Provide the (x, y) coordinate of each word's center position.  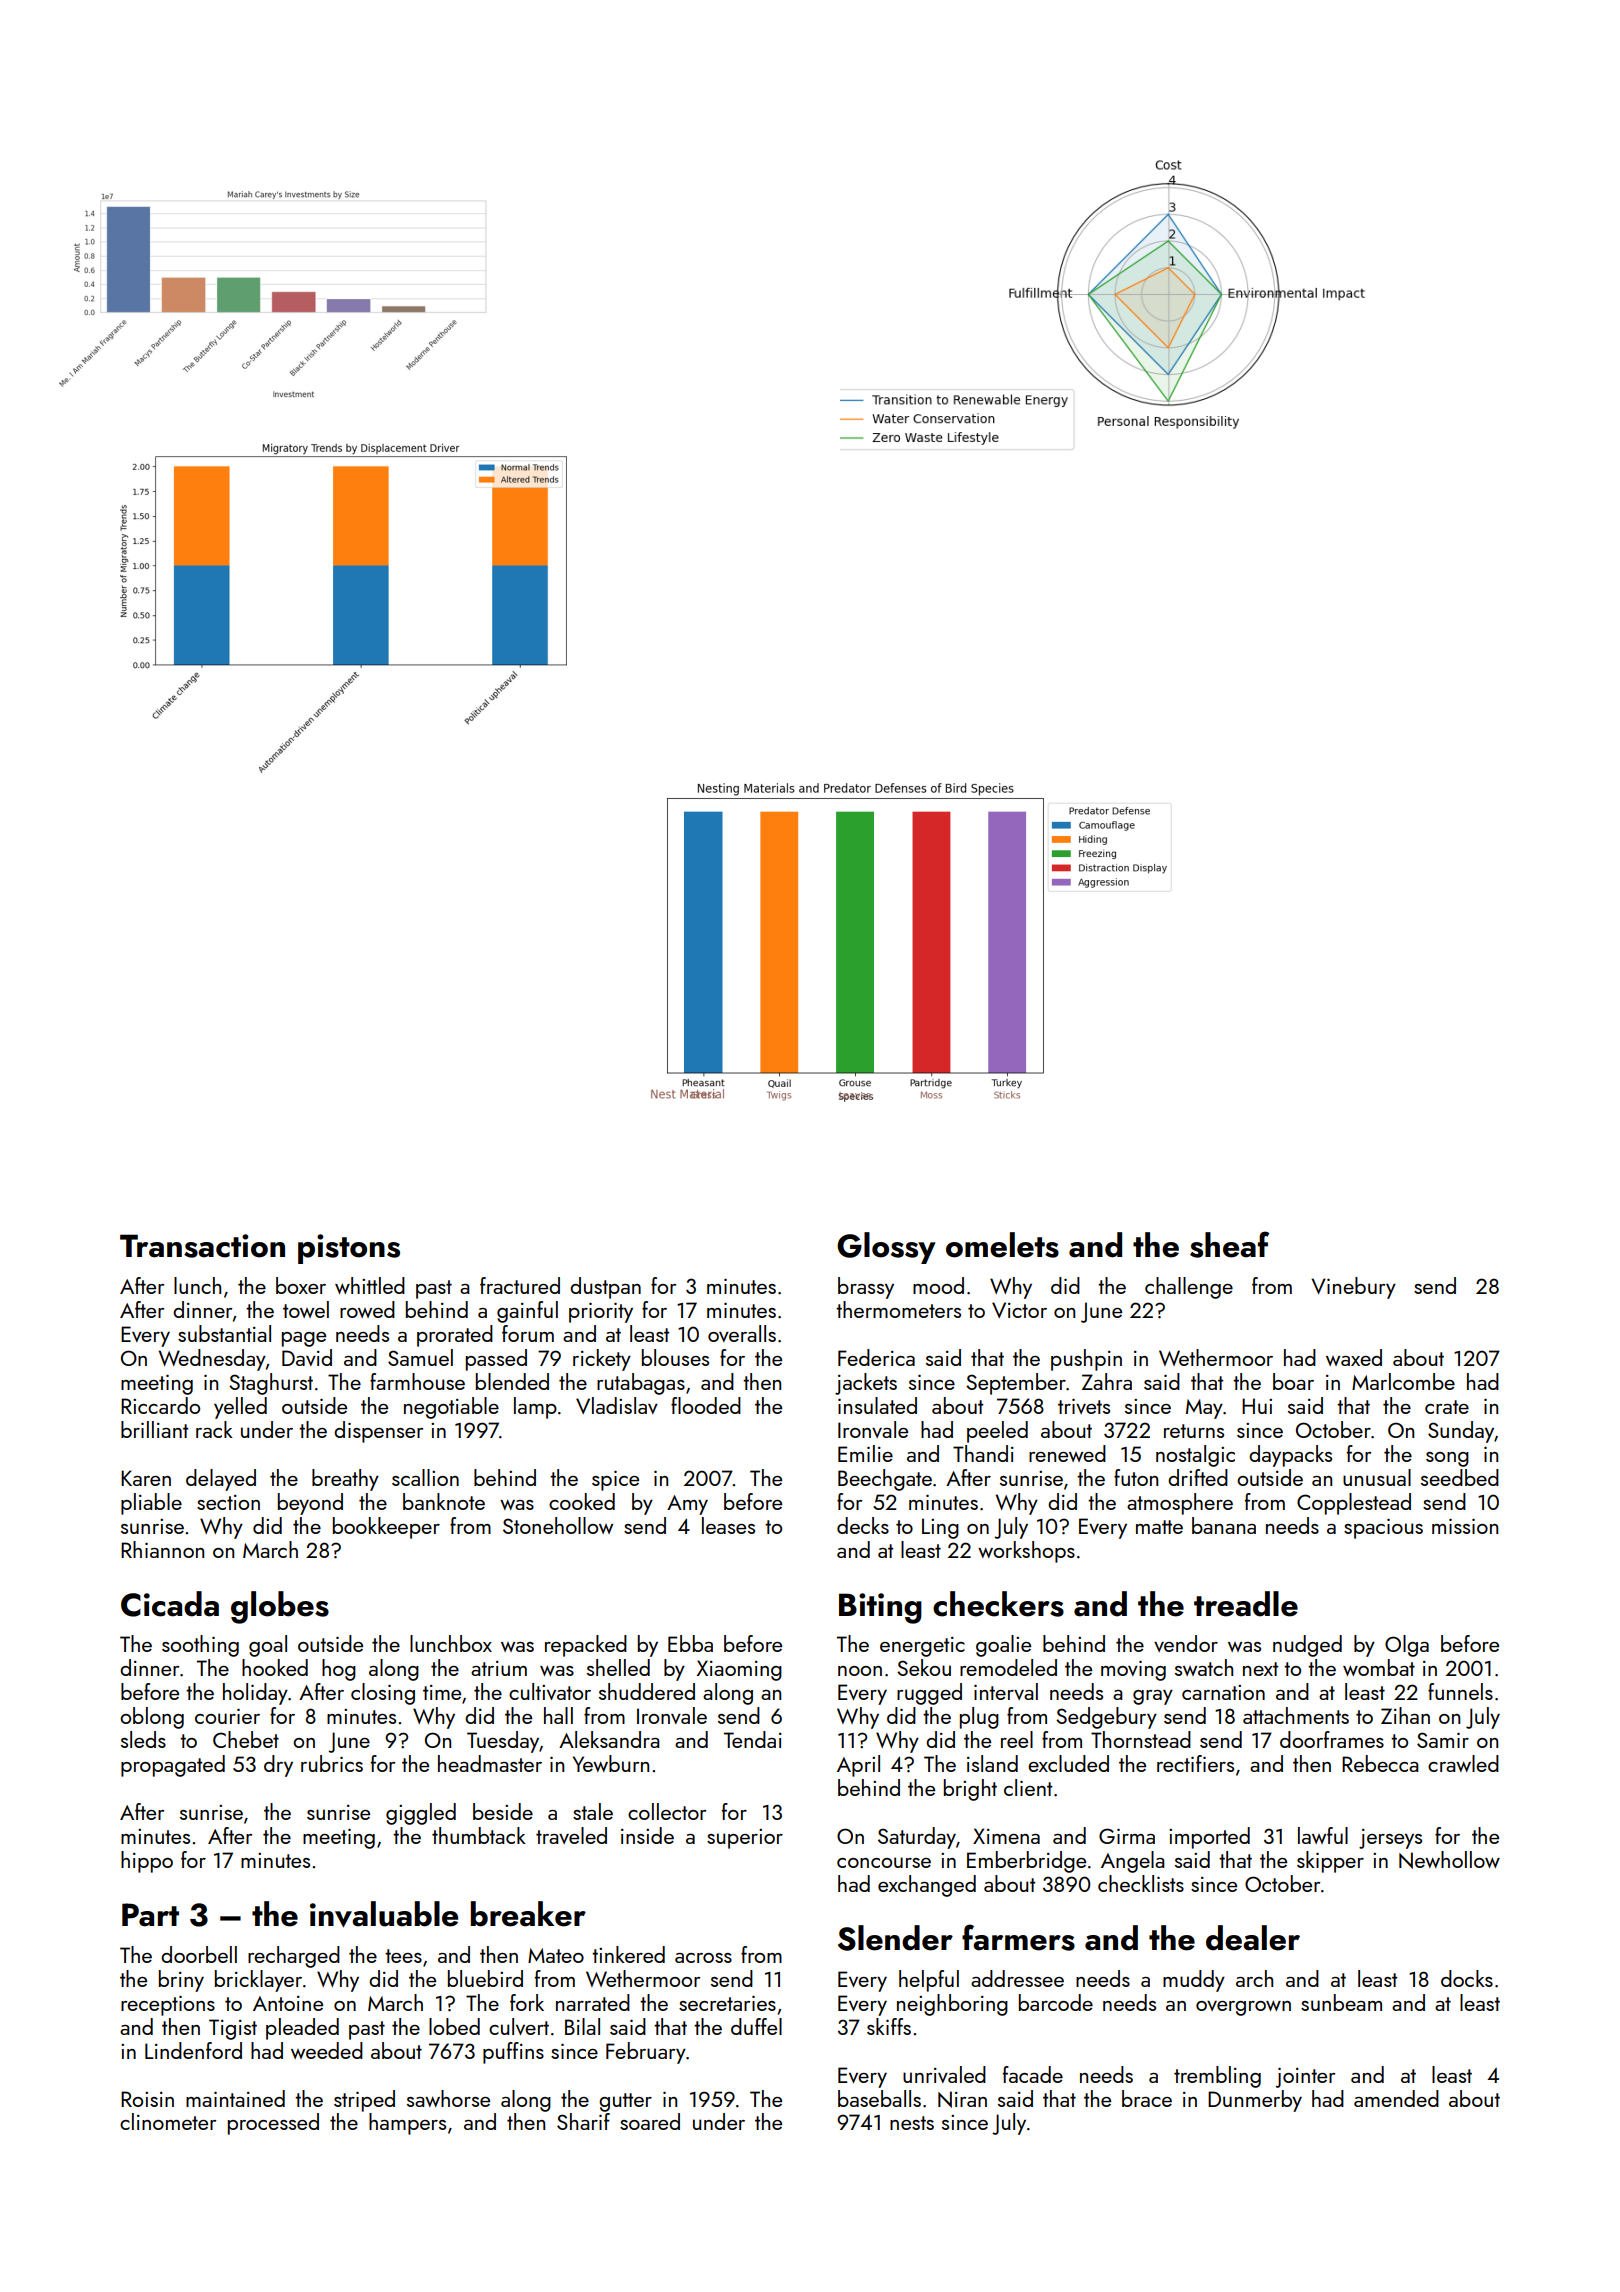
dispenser (378, 1432)
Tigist (233, 2029)
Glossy (886, 1248)
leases (728, 1525)
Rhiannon (162, 1549)
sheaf (1229, 1244)
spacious (1383, 1528)
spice (615, 1480)
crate (1447, 1407)
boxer (301, 1285)
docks (1467, 1978)
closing (383, 1694)
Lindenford (193, 2050)
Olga (1407, 1646)
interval (1006, 1691)
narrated (593, 2002)
